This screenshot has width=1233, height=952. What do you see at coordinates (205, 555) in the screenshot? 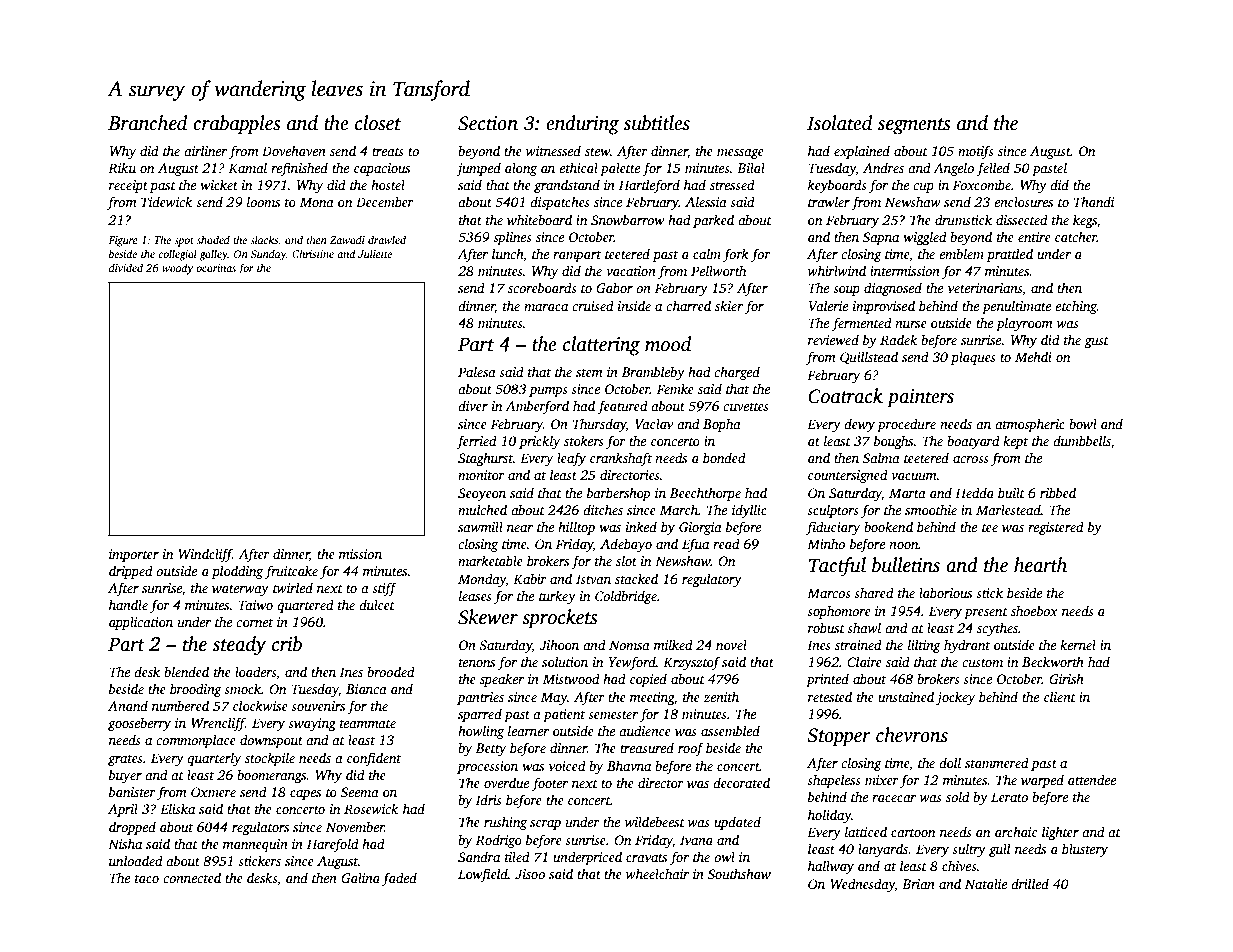
I see `Windcliff` at bounding box center [205, 555].
